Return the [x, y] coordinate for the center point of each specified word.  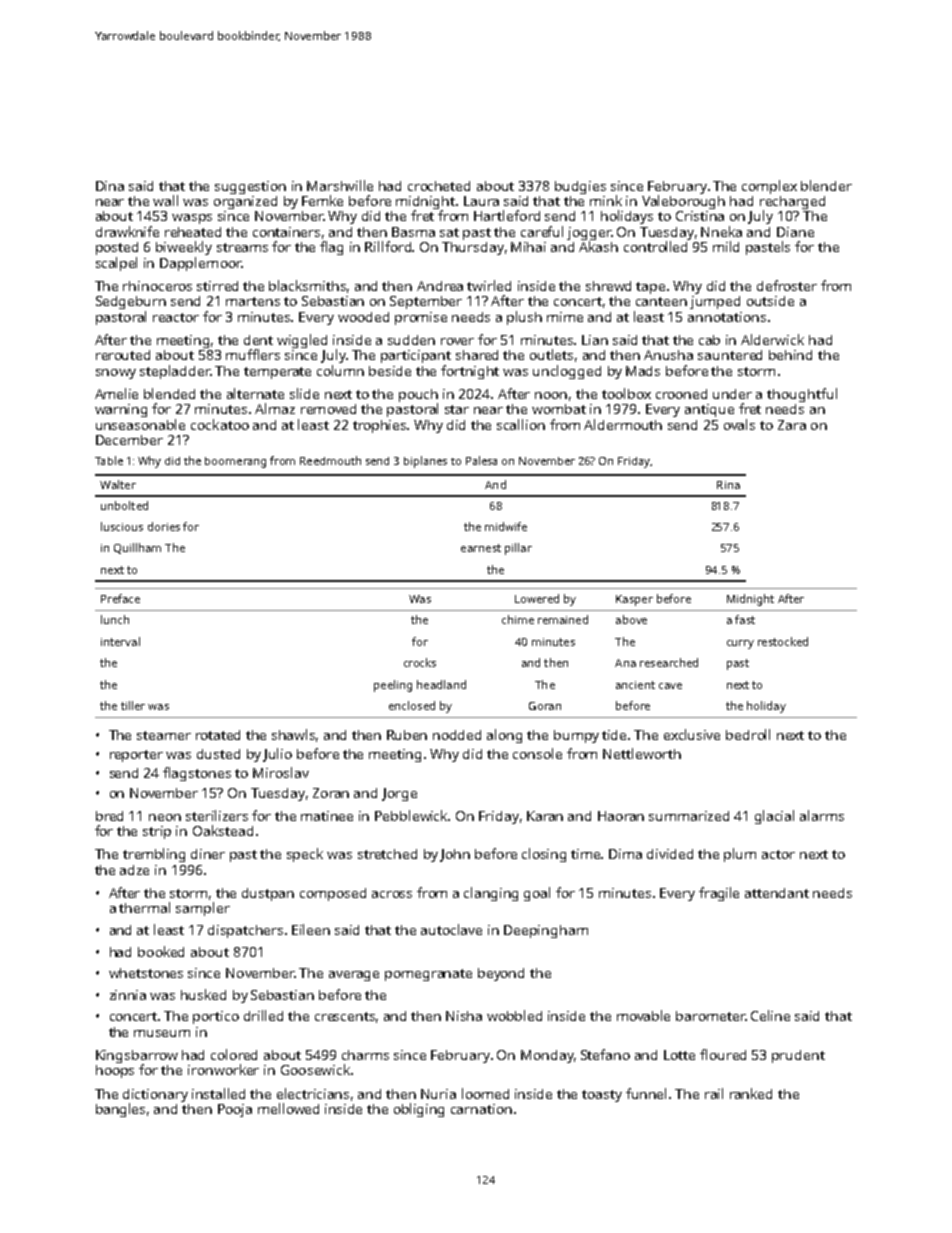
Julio [277, 755]
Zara [792, 425]
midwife [506, 526]
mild [726, 246]
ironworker [223, 1069]
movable [643, 1015]
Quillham [137, 548]
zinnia [128, 995]
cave [670, 686]
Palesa [481, 460]
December [129, 440]
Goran [545, 706]
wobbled [514, 1015]
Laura [481, 201]
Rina [728, 485]
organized [245, 202]
